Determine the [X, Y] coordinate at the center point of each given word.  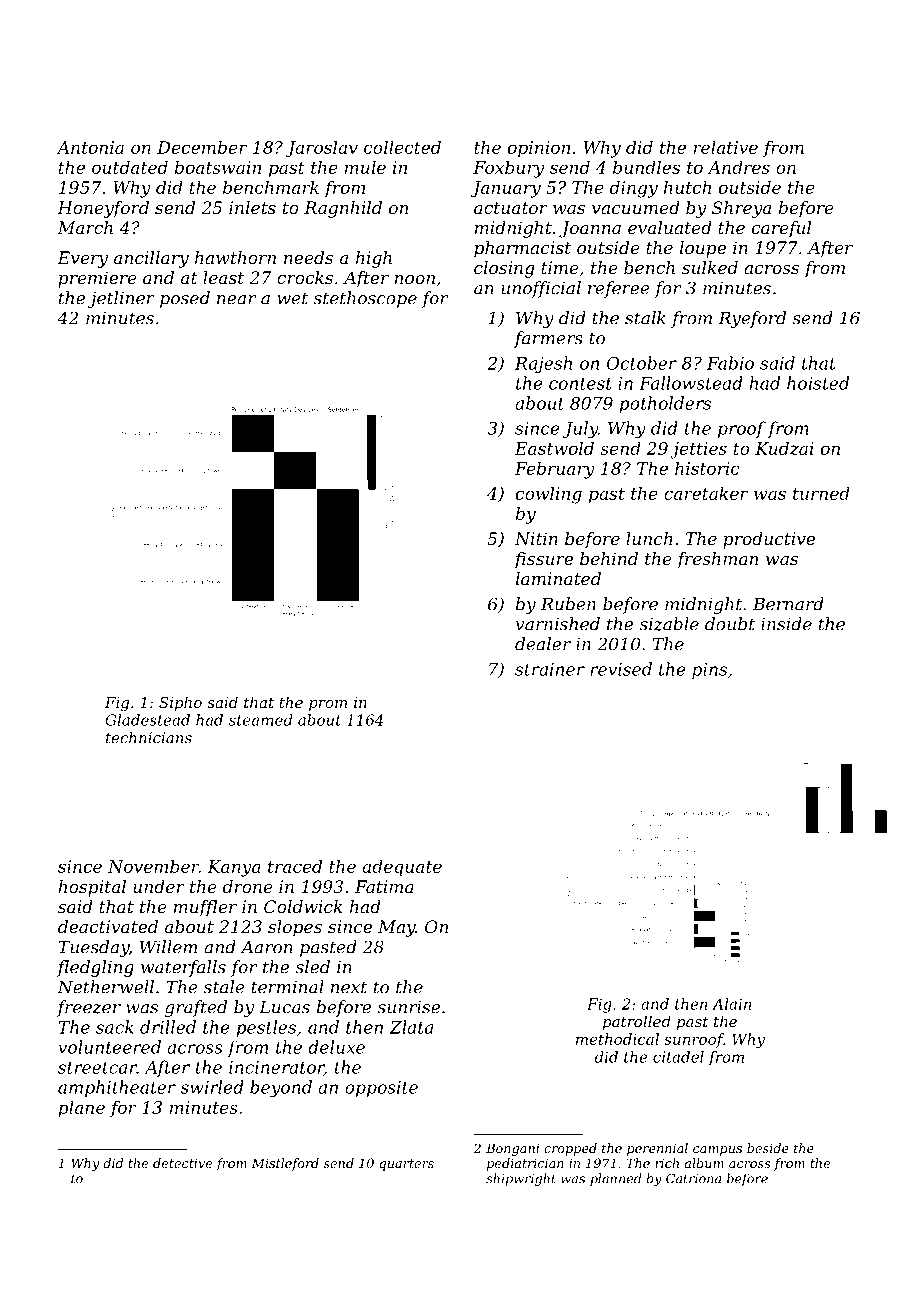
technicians [149, 738]
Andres [738, 167]
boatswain [218, 167]
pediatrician [525, 1164]
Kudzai [784, 448]
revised [621, 669]
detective [182, 1163]
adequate [402, 868]
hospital [92, 888]
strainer [550, 669]
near [236, 300]
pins [709, 671]
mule [365, 167]
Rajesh [543, 364]
